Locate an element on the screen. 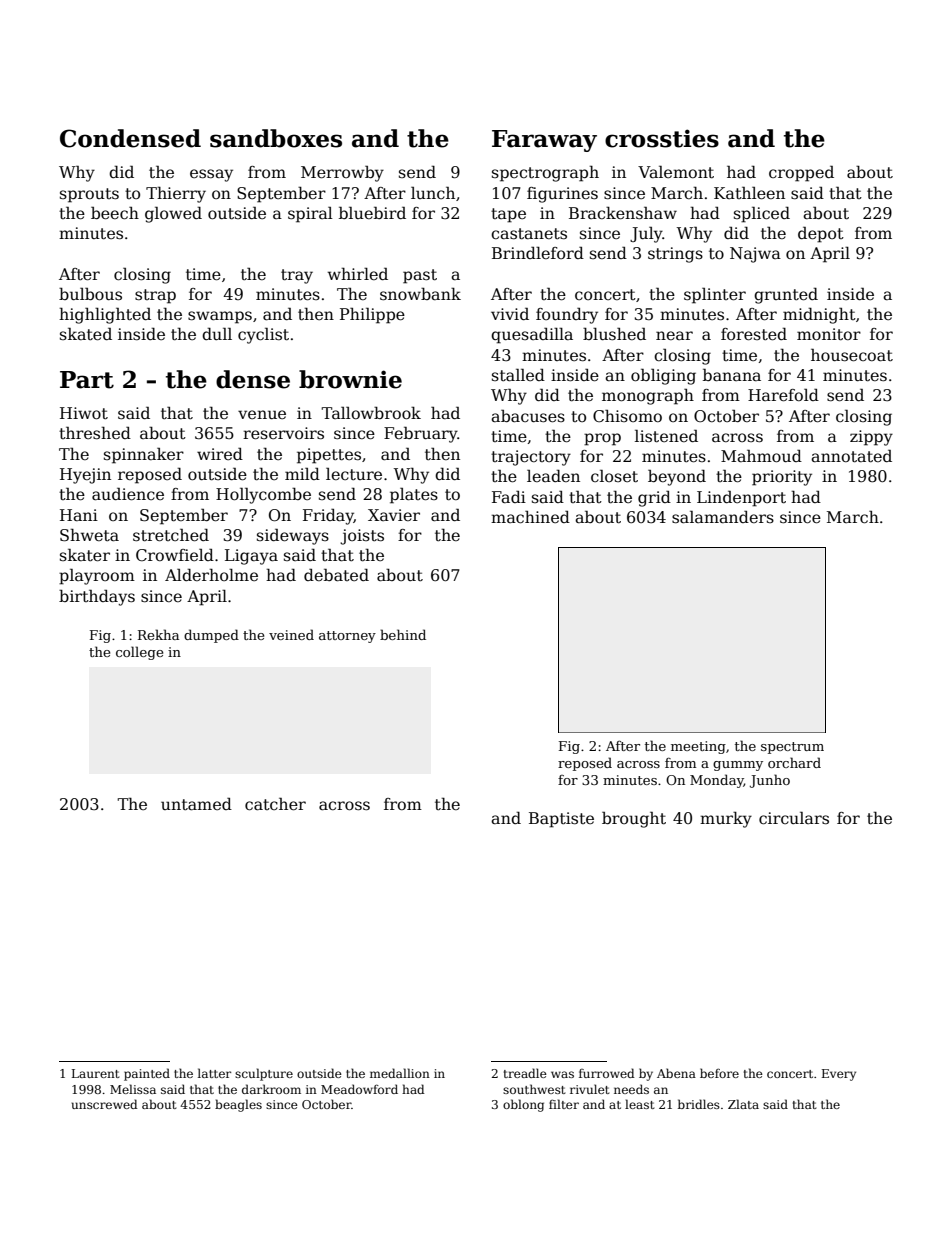  latter is located at coordinates (214, 1073).
